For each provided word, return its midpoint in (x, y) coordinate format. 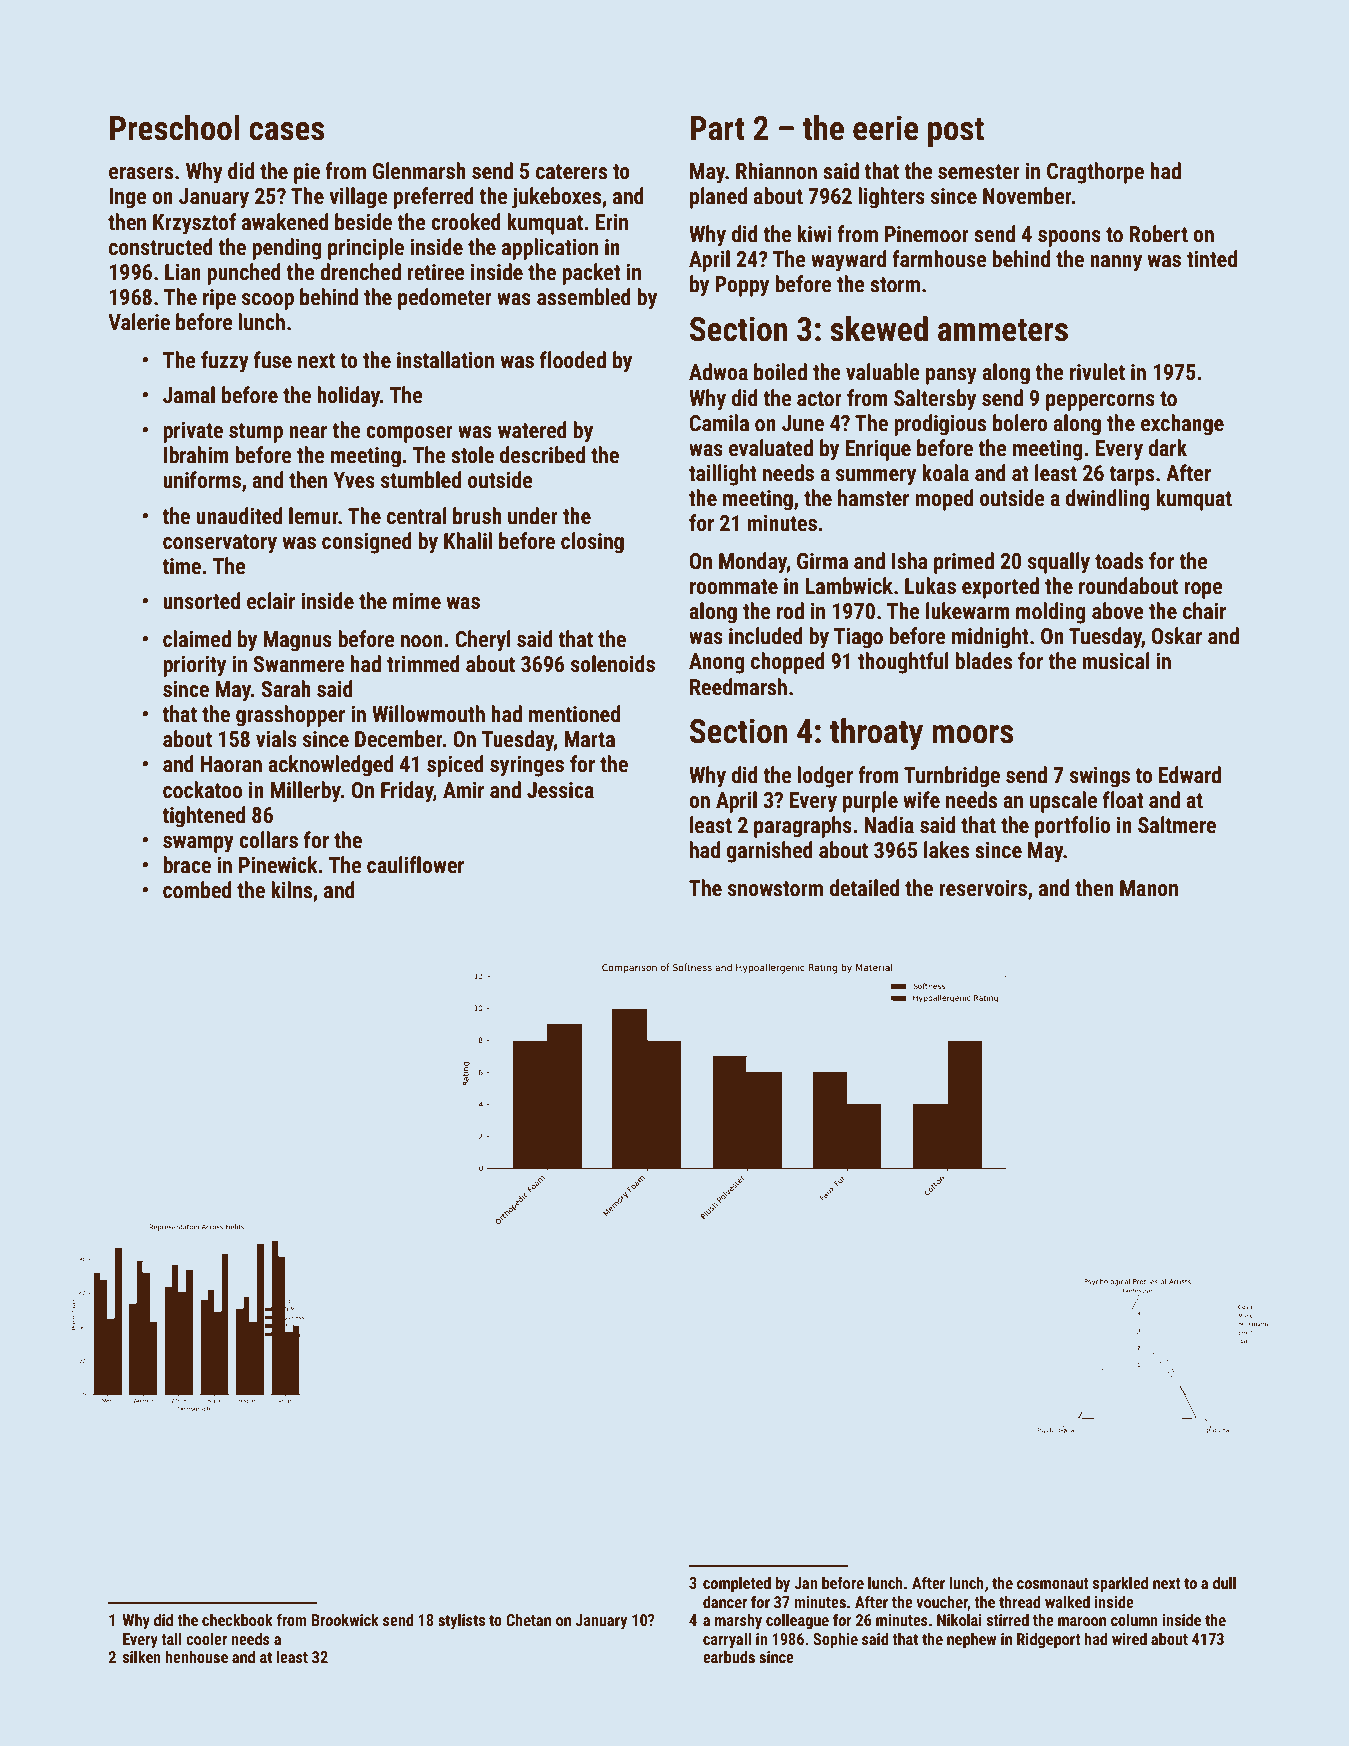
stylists (461, 1621)
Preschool (175, 128)
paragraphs (803, 827)
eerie (885, 128)
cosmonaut (1053, 1583)
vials (276, 739)
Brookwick (345, 1619)
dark (1168, 448)
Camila (719, 423)
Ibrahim (196, 455)
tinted (1212, 259)
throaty (876, 734)
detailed (864, 888)
